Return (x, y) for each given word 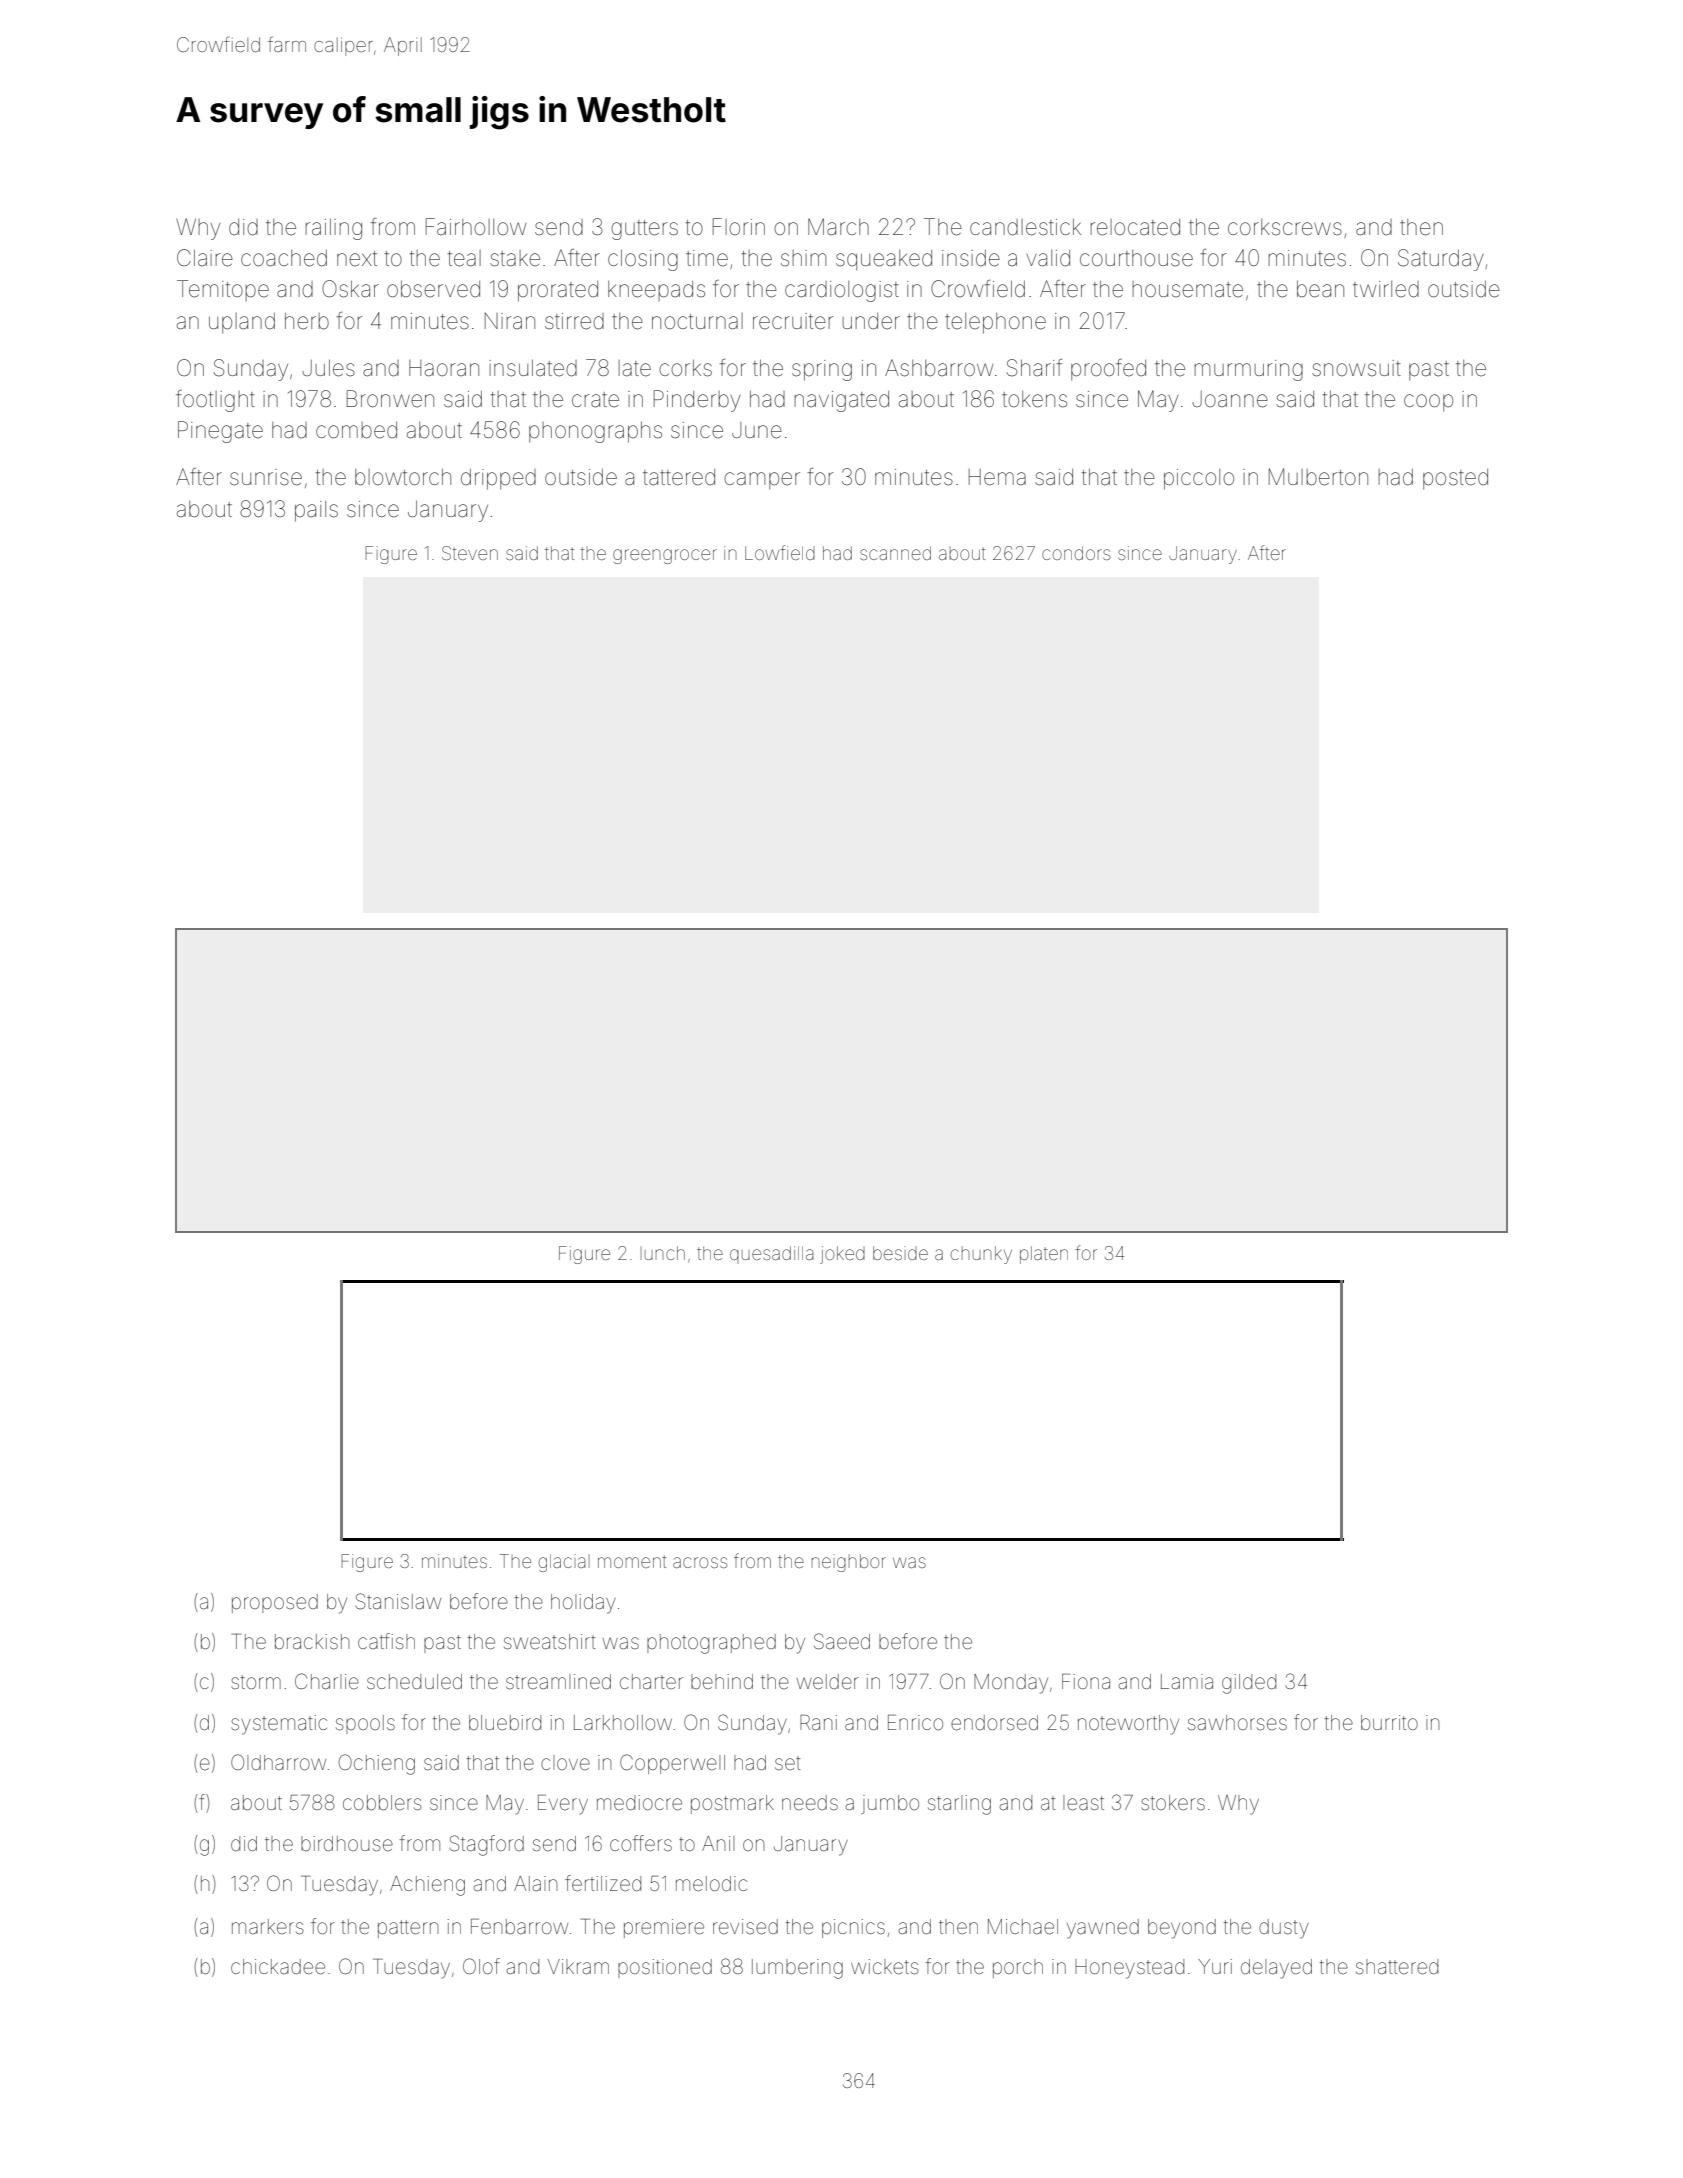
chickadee (278, 1967)
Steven (470, 553)
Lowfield (780, 552)
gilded (1249, 1684)
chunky (981, 1255)
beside (900, 1253)
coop (1428, 403)
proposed (275, 1603)
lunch (663, 1253)
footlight (215, 401)
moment (632, 1561)
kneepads (656, 291)
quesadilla (772, 1254)
